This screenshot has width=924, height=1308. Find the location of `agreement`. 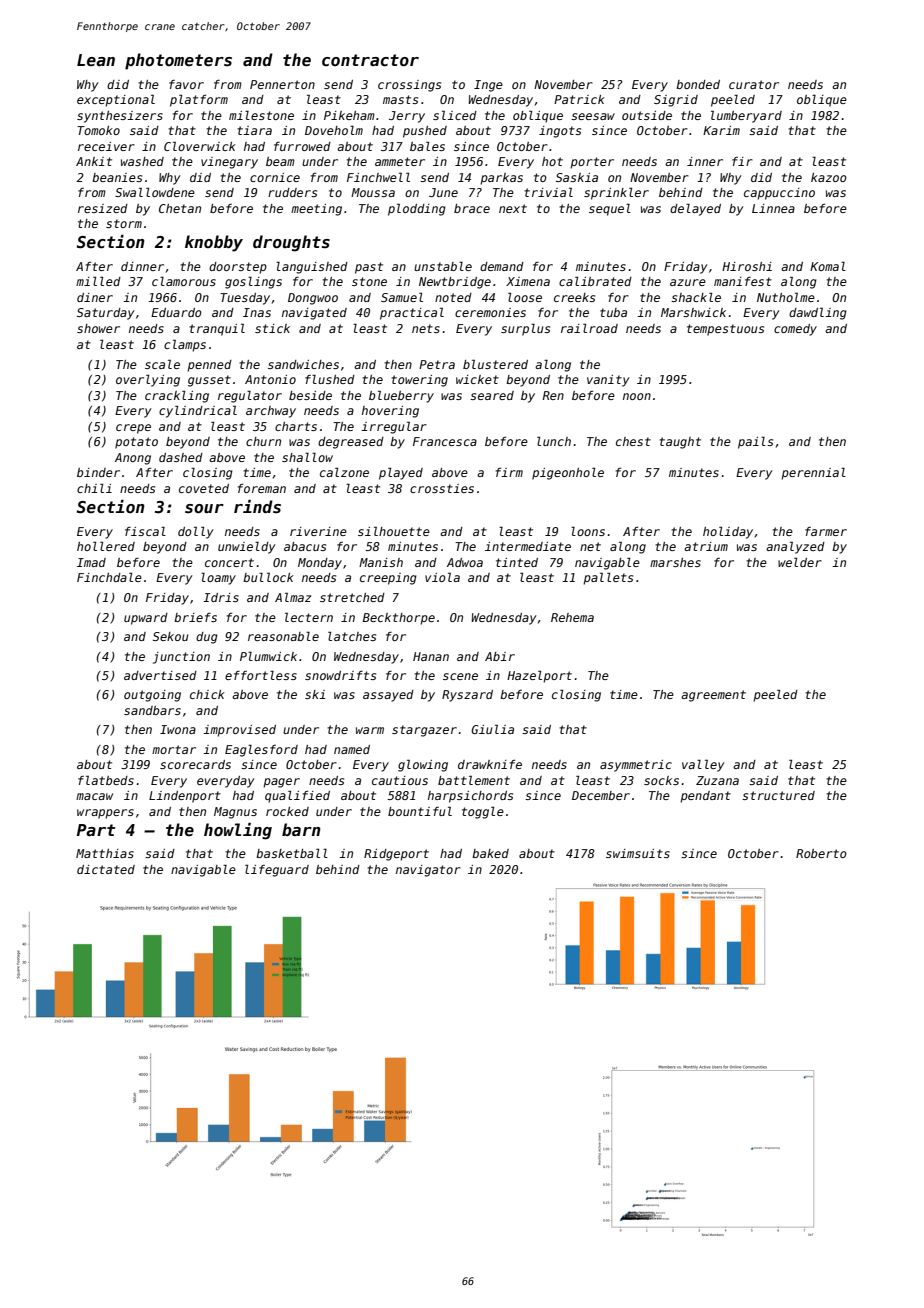

agreement is located at coordinates (713, 696).
